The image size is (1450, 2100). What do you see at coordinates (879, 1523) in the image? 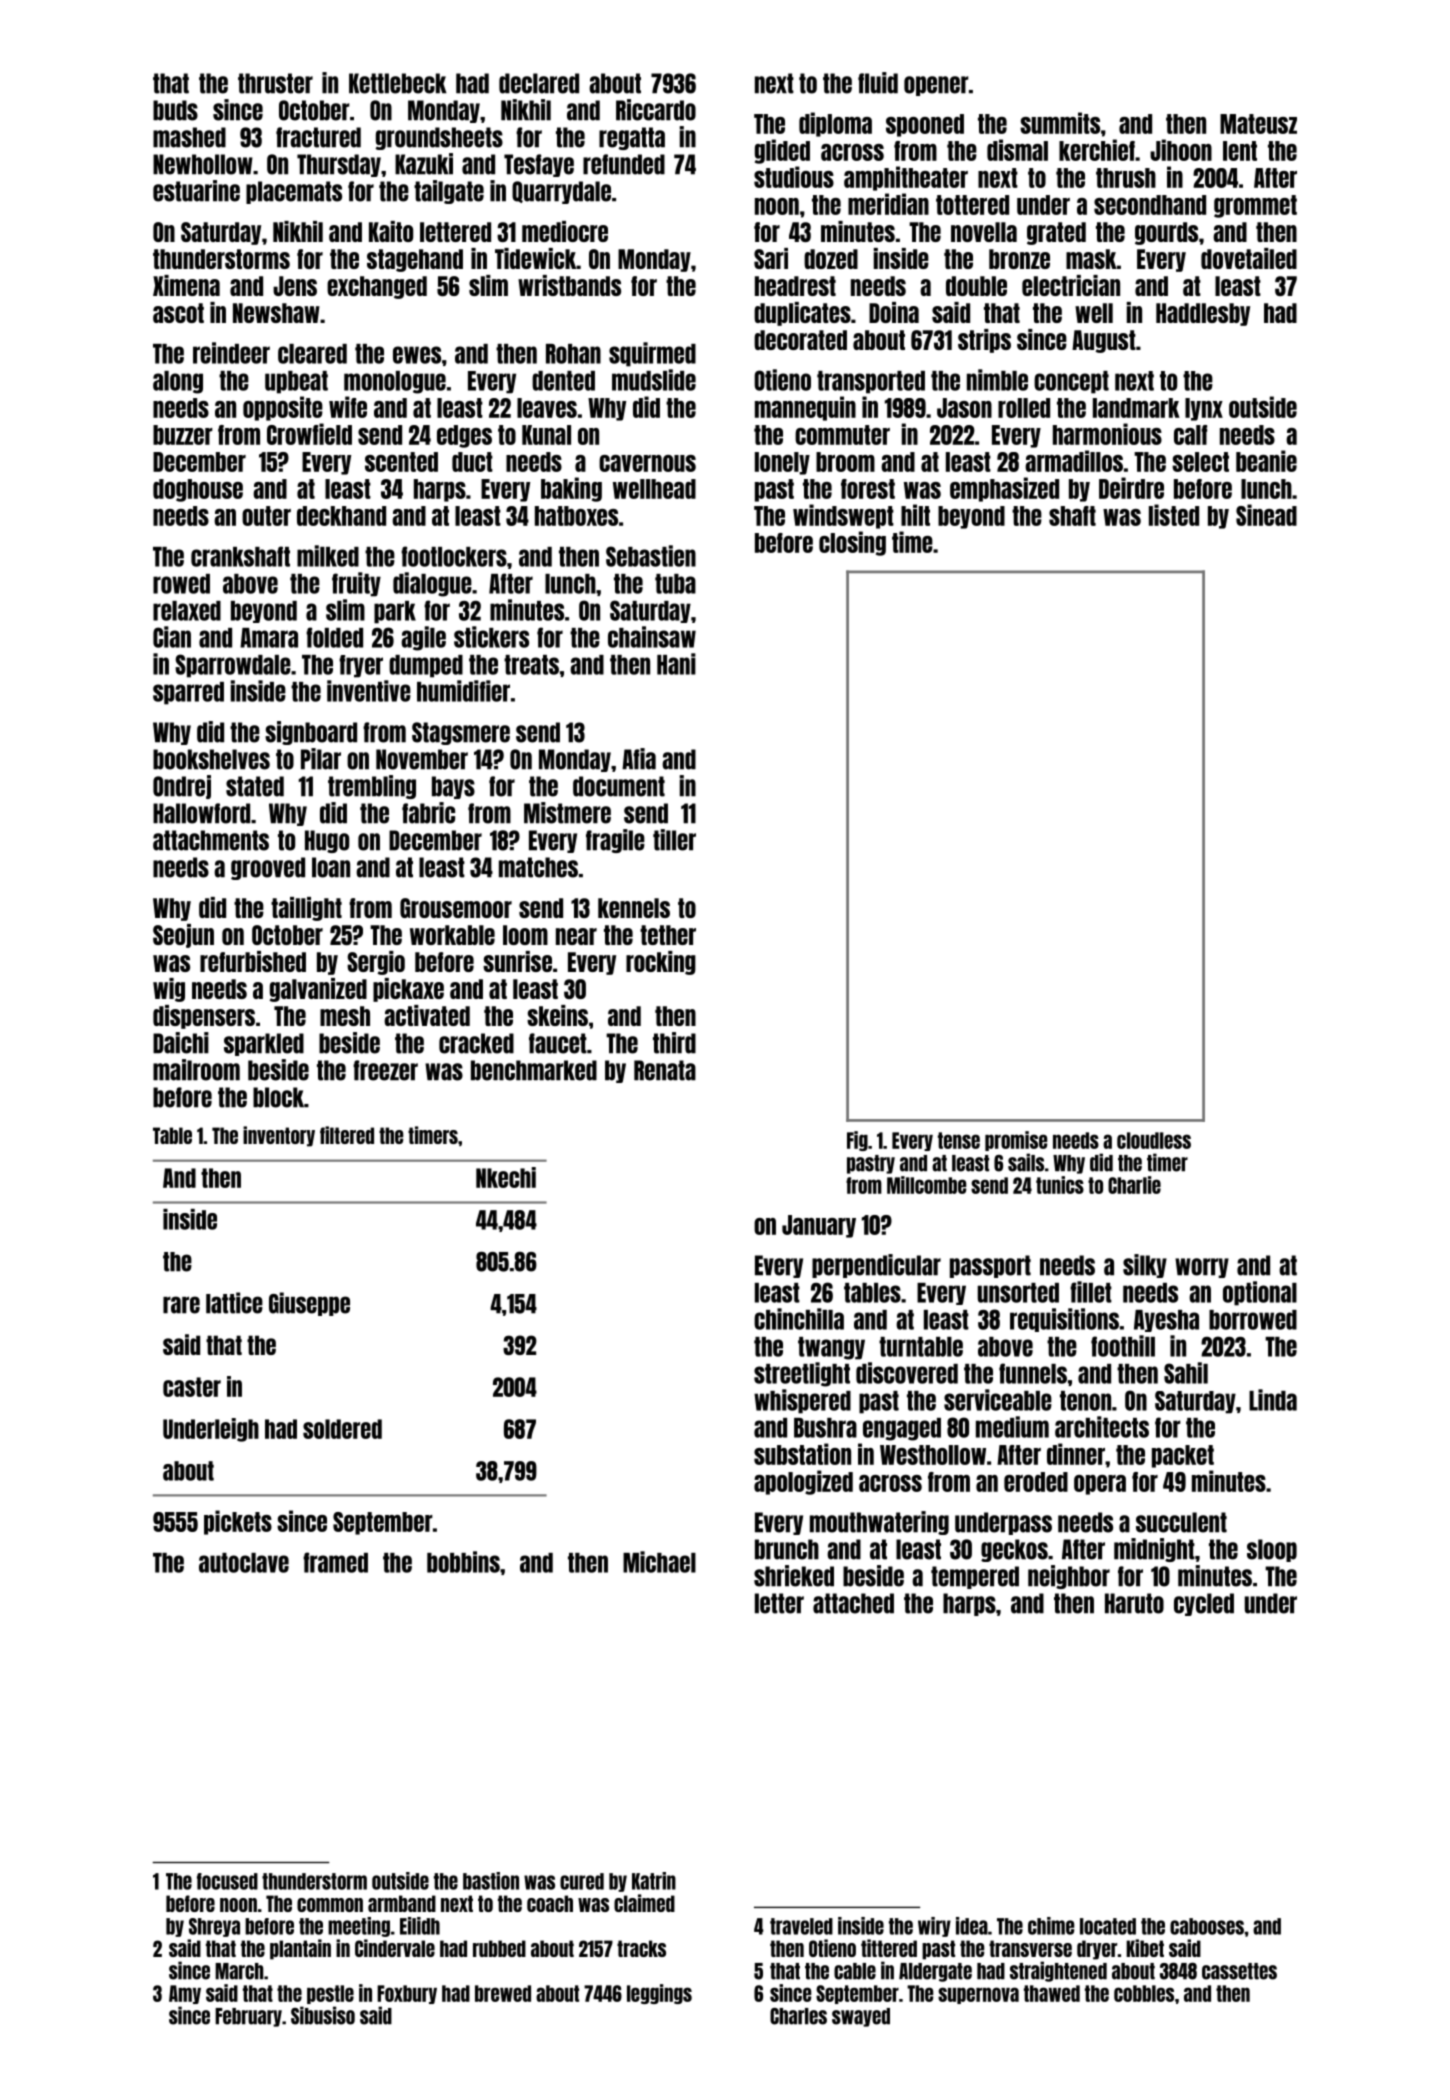
I see `mouthwatering` at bounding box center [879, 1523].
